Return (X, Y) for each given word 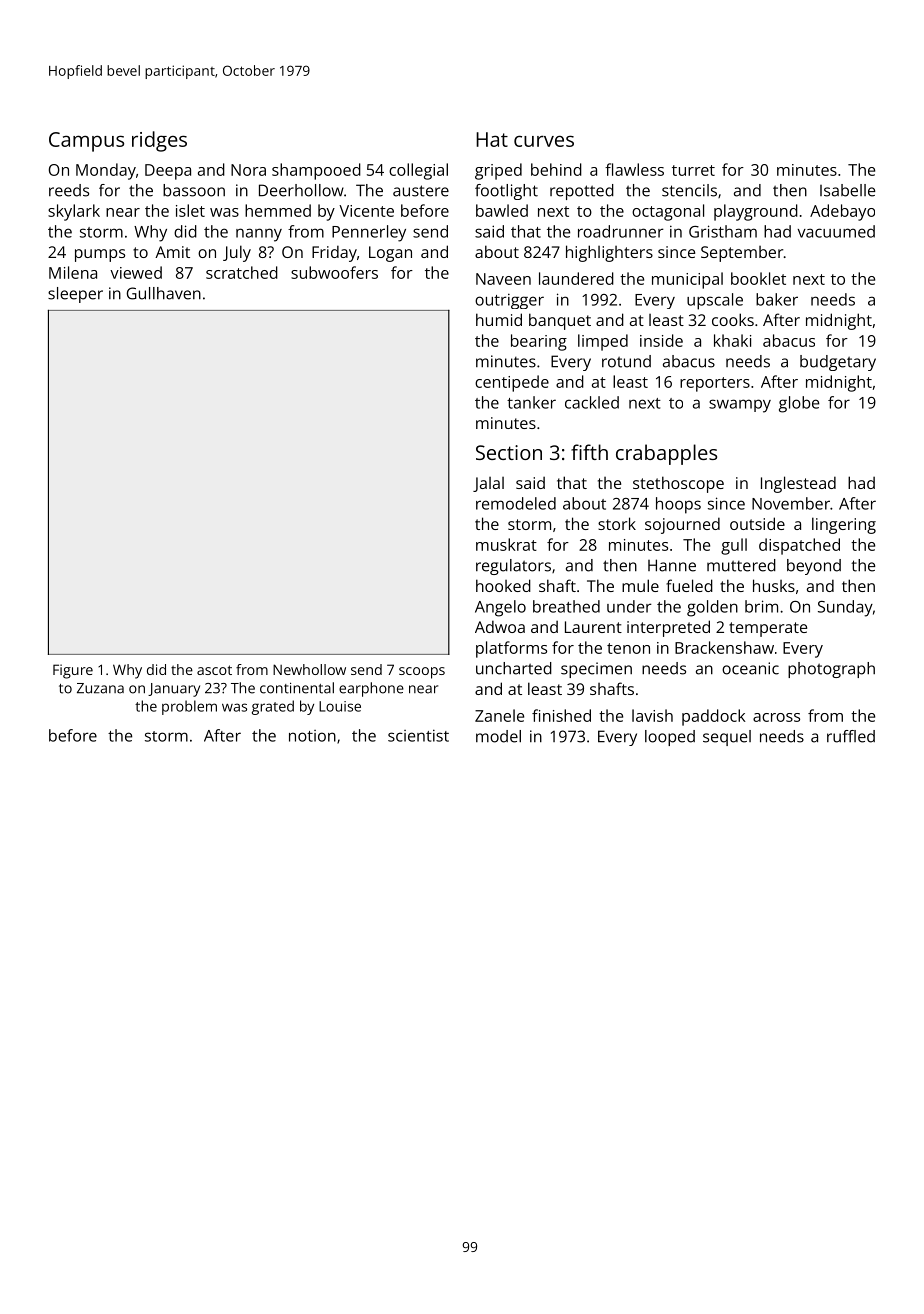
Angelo (500, 608)
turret (693, 170)
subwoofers (334, 272)
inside (661, 340)
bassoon (194, 190)
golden (712, 608)
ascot (214, 670)
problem (189, 707)
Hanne (672, 565)
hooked (503, 585)
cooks (733, 319)
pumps (100, 255)
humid (499, 319)
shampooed (316, 171)
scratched (242, 272)
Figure (73, 671)
